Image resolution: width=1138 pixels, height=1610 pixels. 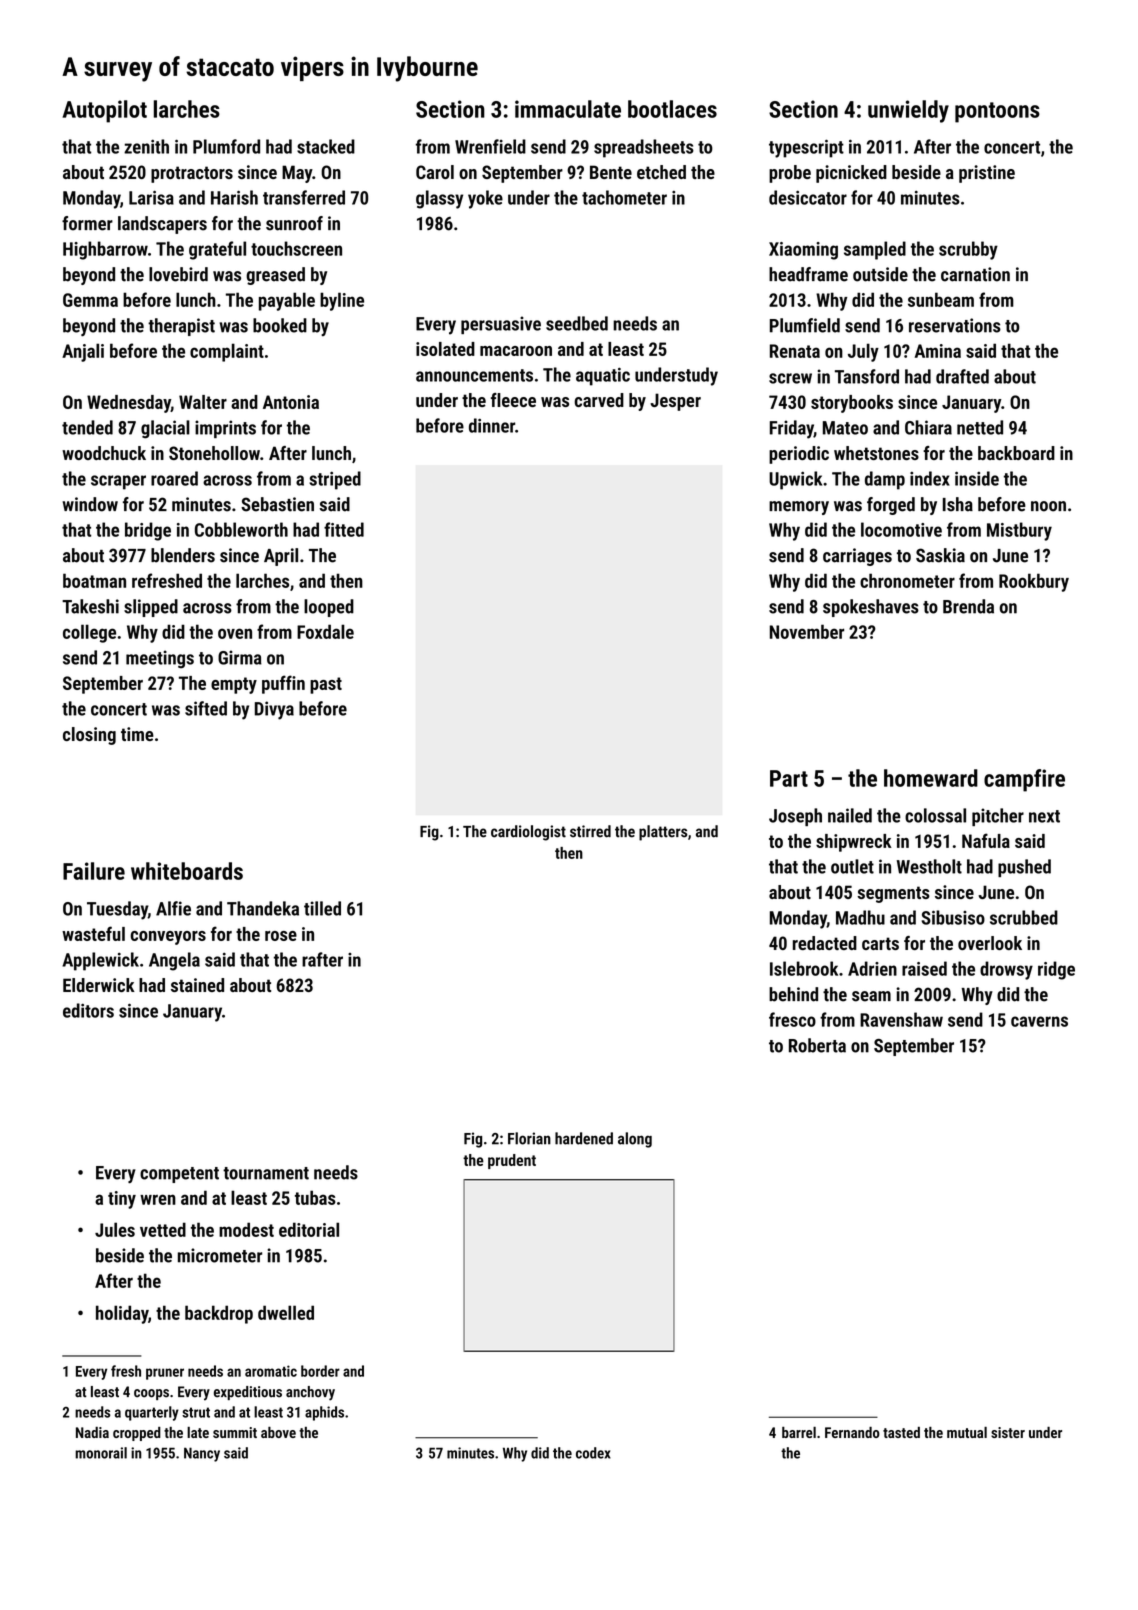 What do you see at coordinates (663, 833) in the screenshot?
I see `platters` at bounding box center [663, 833].
